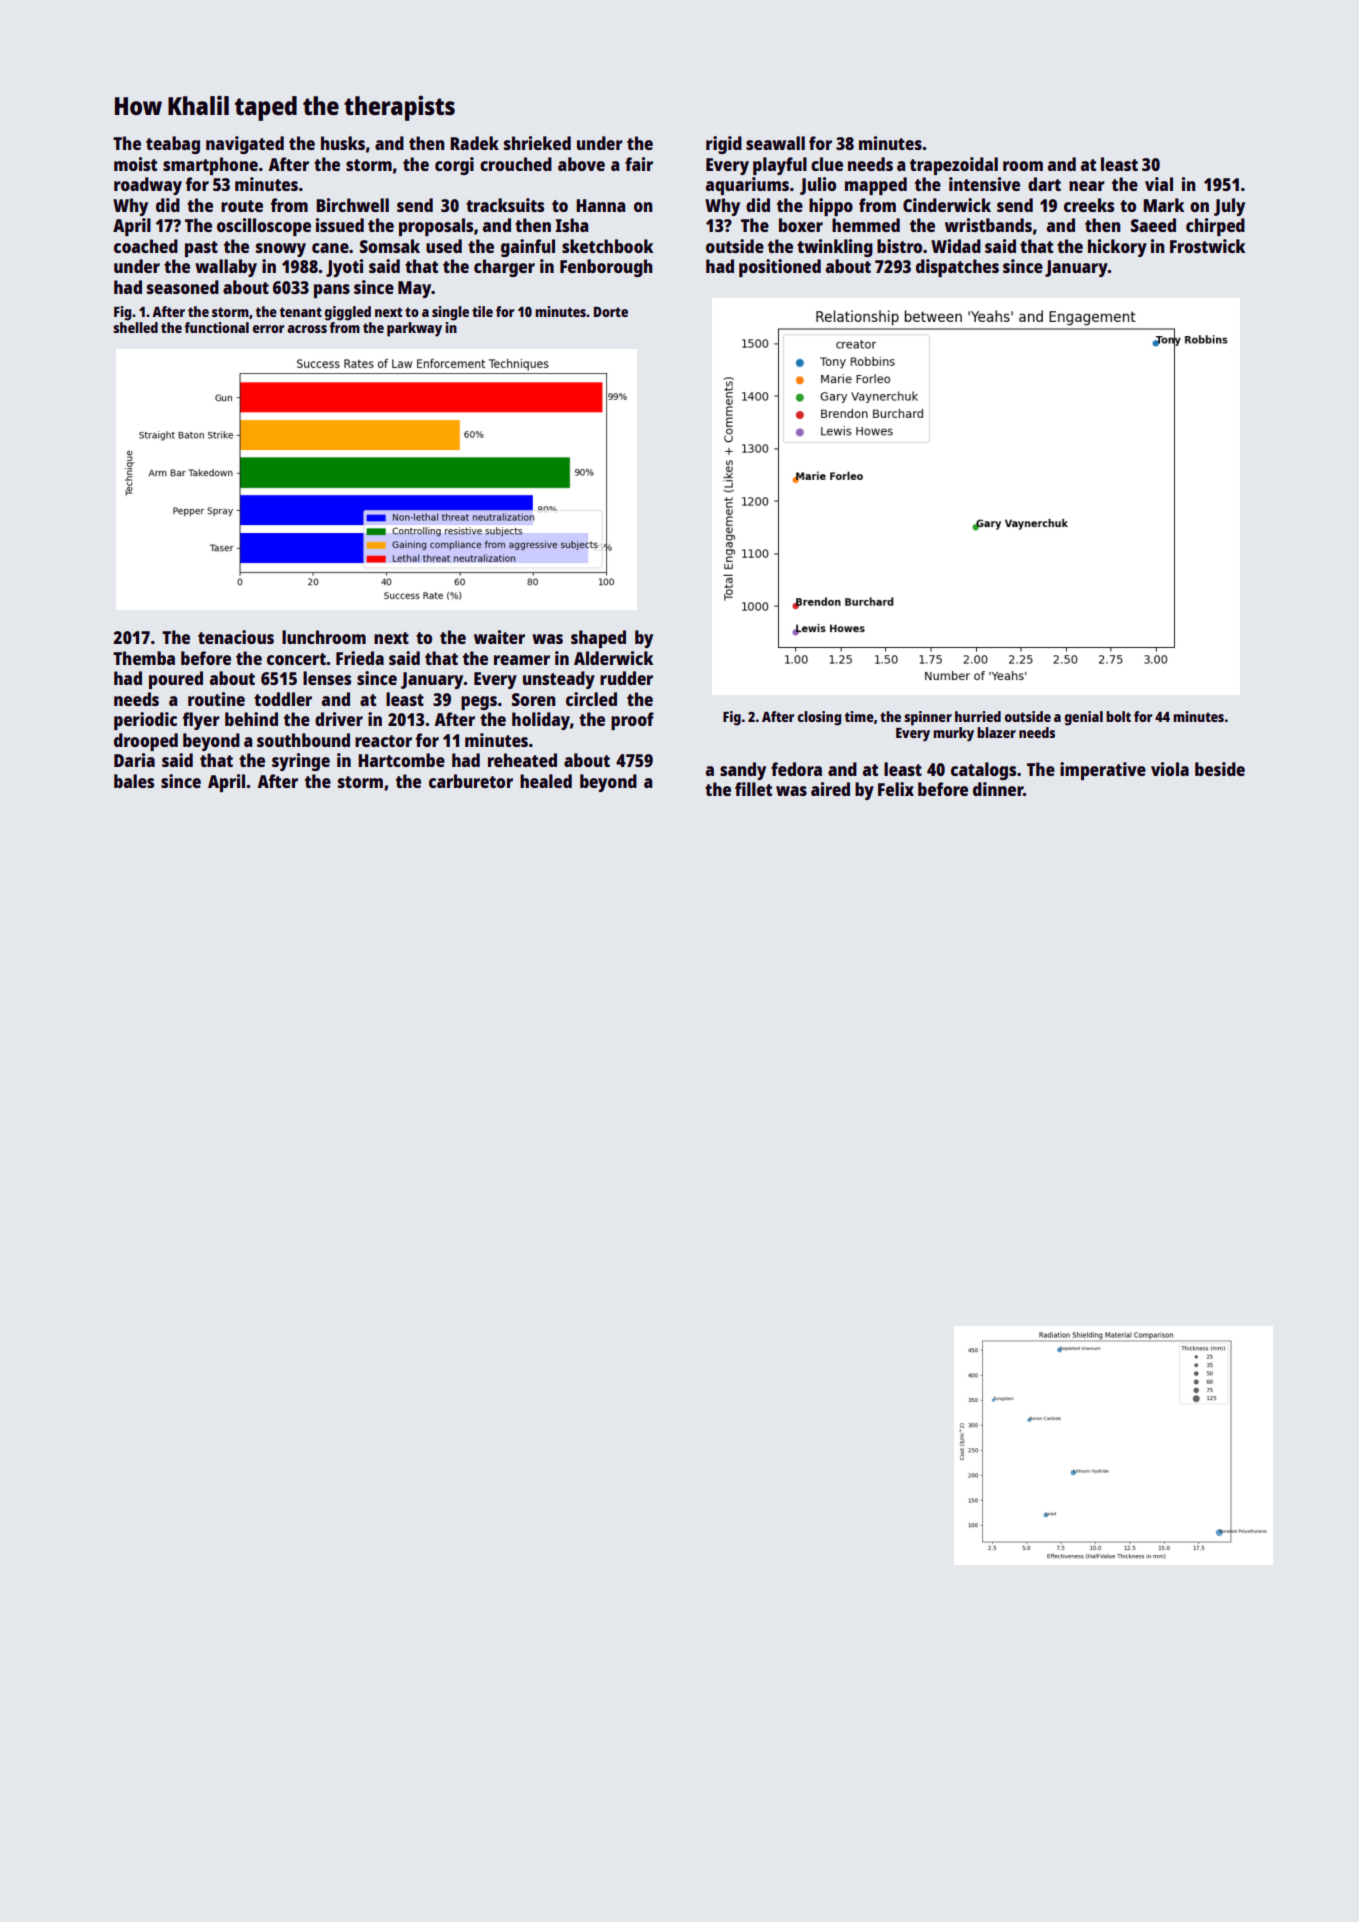 This screenshot has height=1922, width=1359. What do you see at coordinates (613, 658) in the screenshot?
I see `Alderwick` at bounding box center [613, 658].
